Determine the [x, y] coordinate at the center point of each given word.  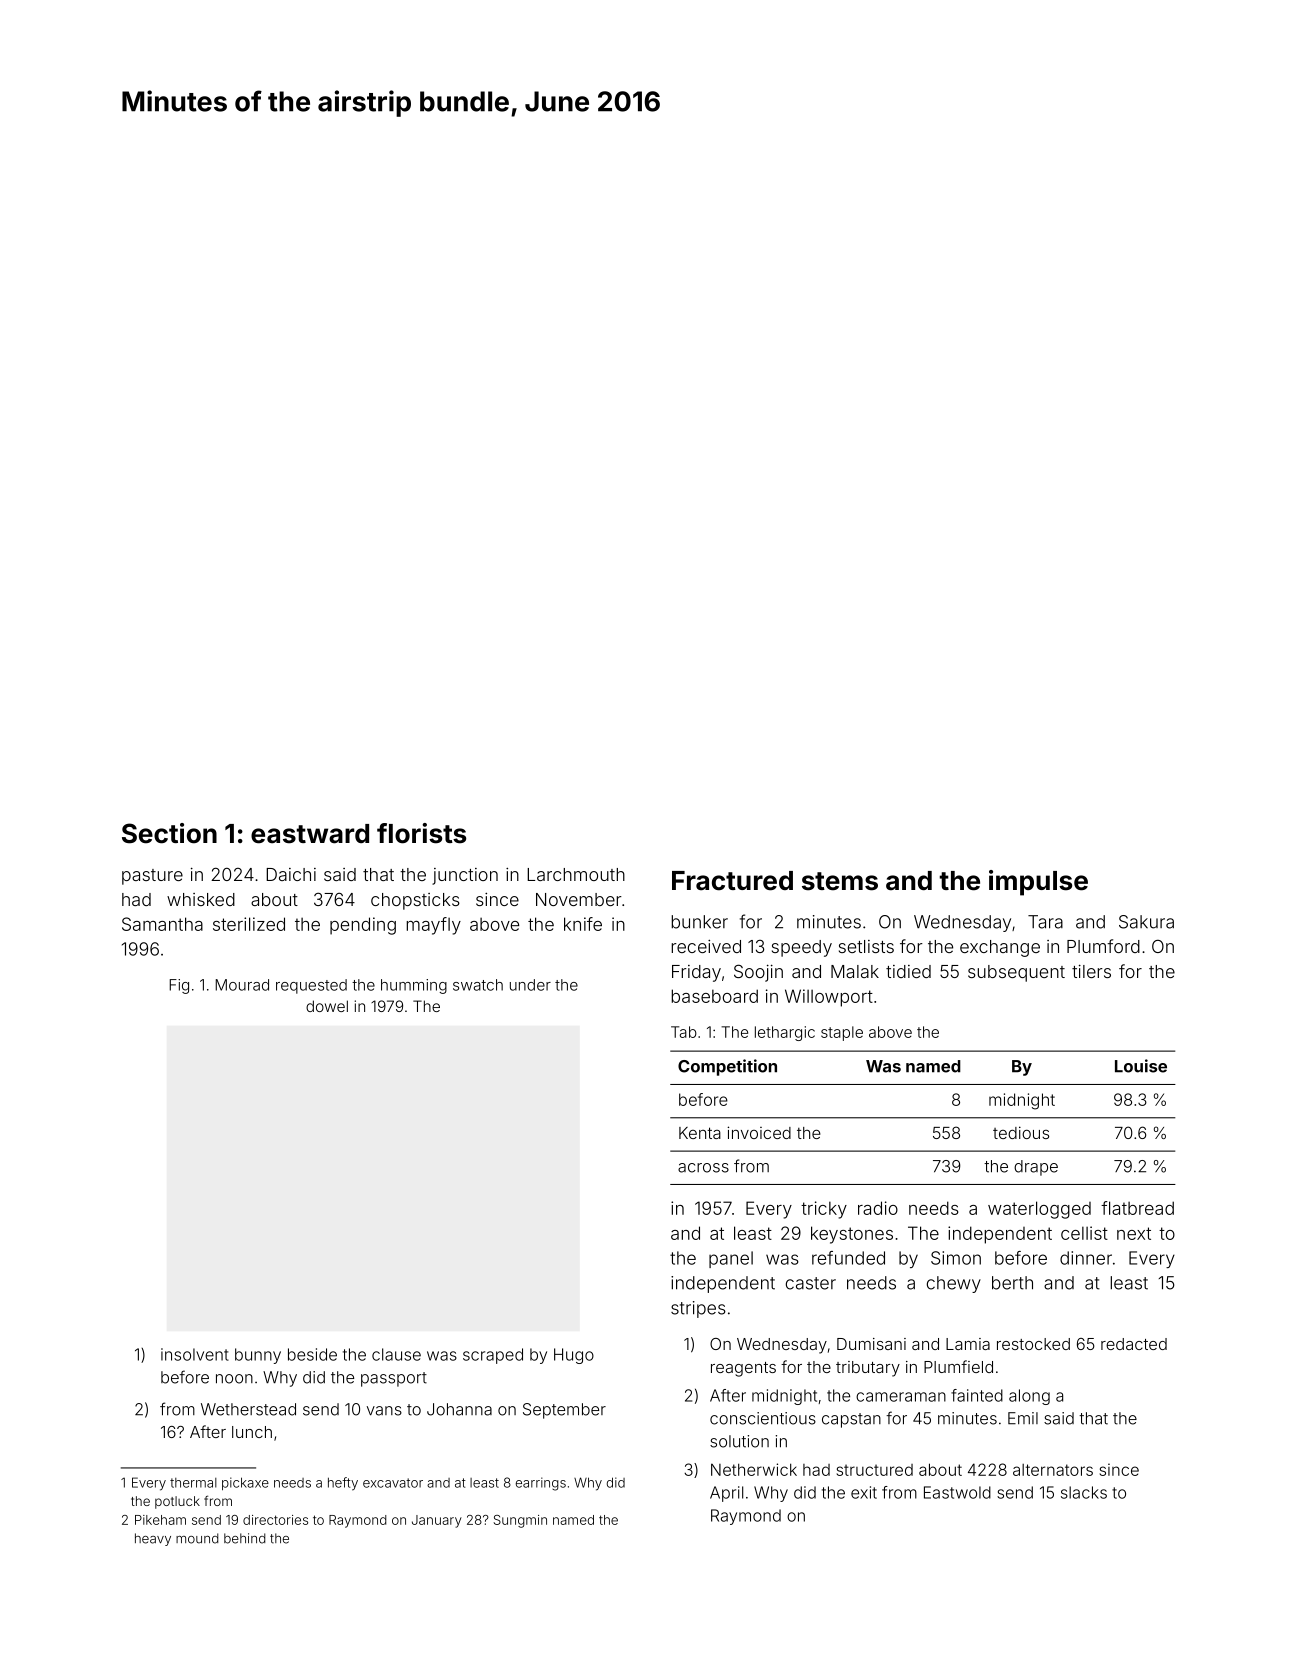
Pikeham [160, 1520]
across [703, 1168]
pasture [152, 877]
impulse [1038, 883]
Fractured [732, 881]
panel [731, 1259]
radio [878, 1208]
